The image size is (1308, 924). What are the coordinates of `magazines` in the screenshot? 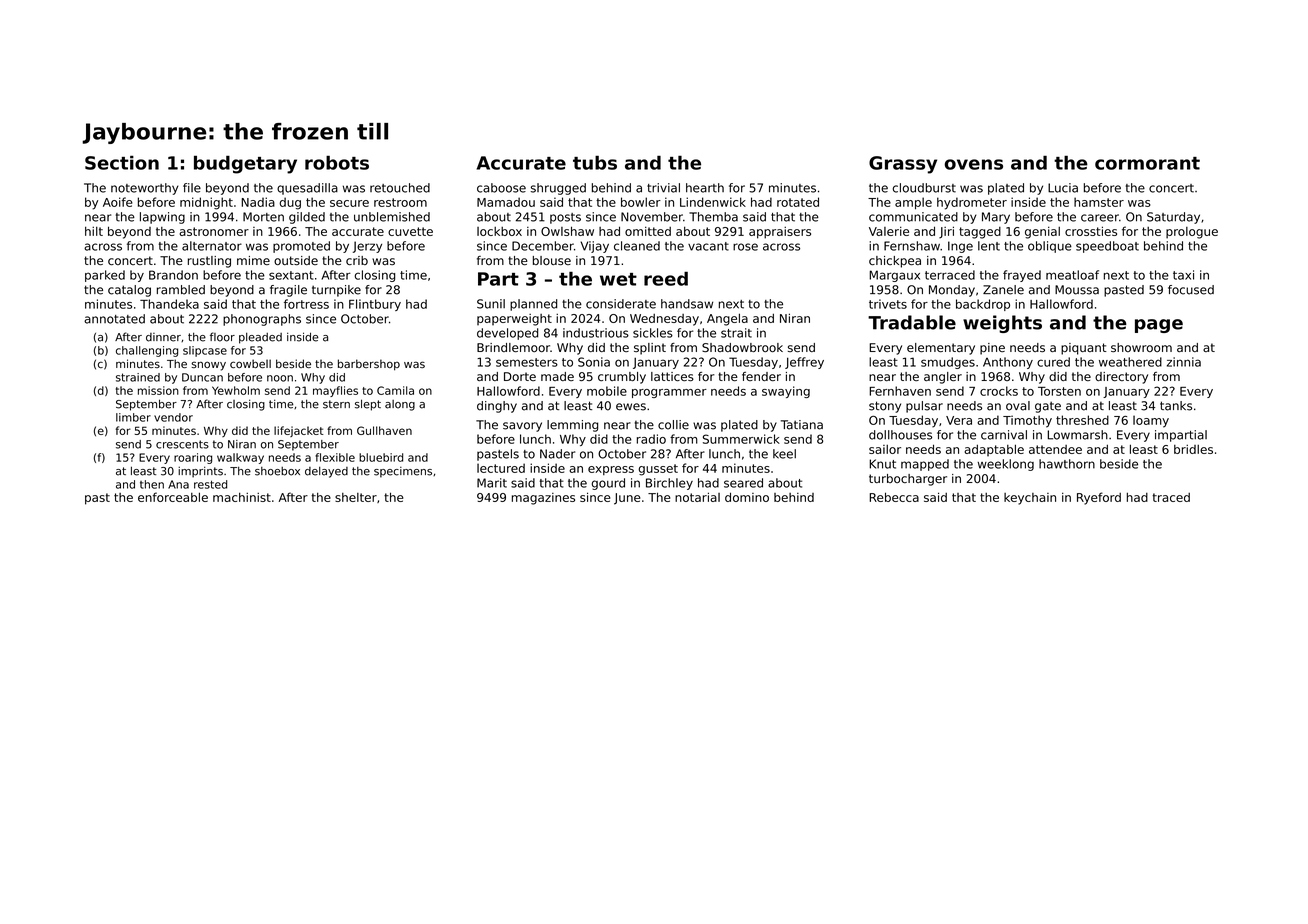 It's located at (543, 499).
